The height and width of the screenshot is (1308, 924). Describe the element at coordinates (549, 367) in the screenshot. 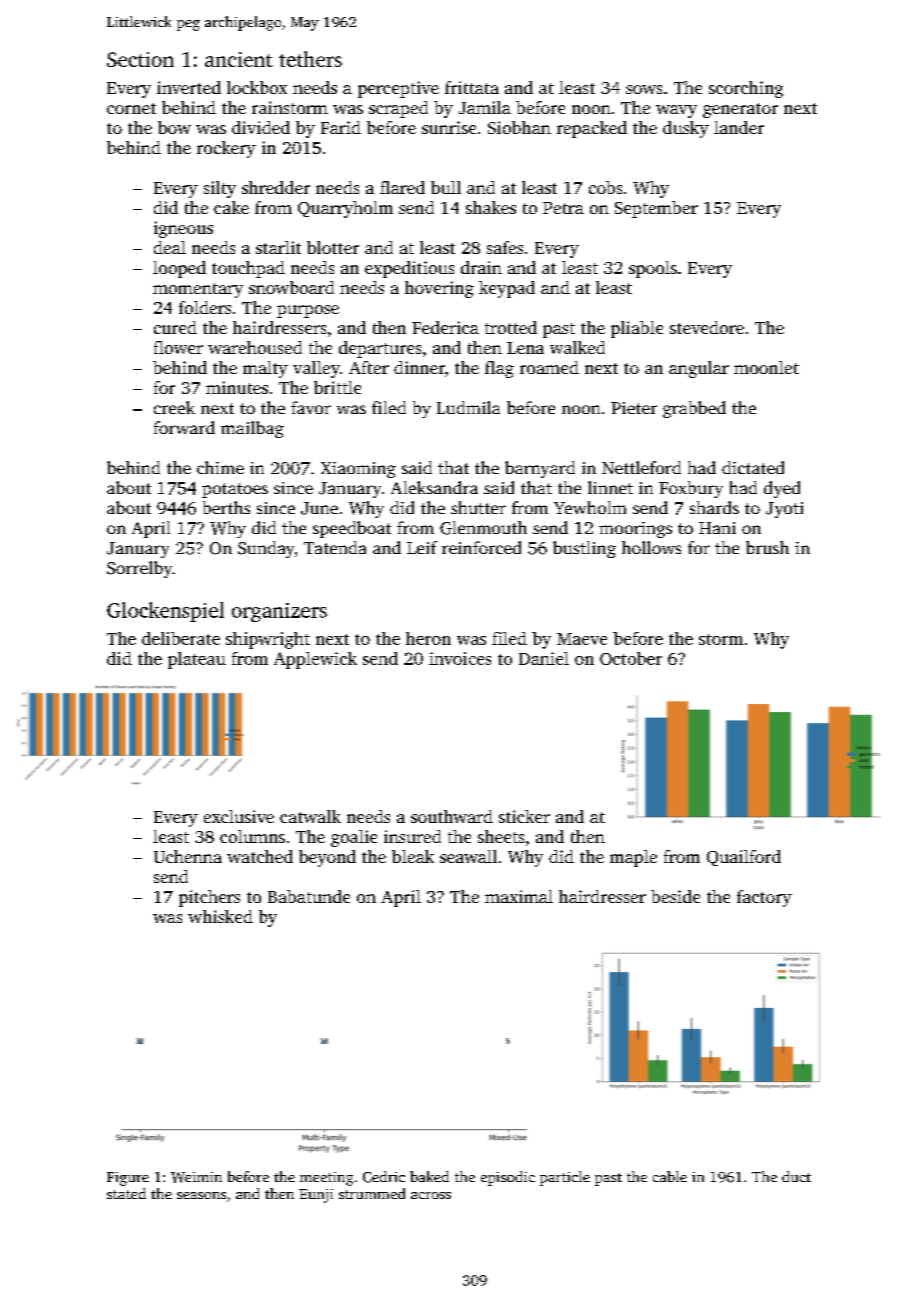

I see `roamed` at that location.
